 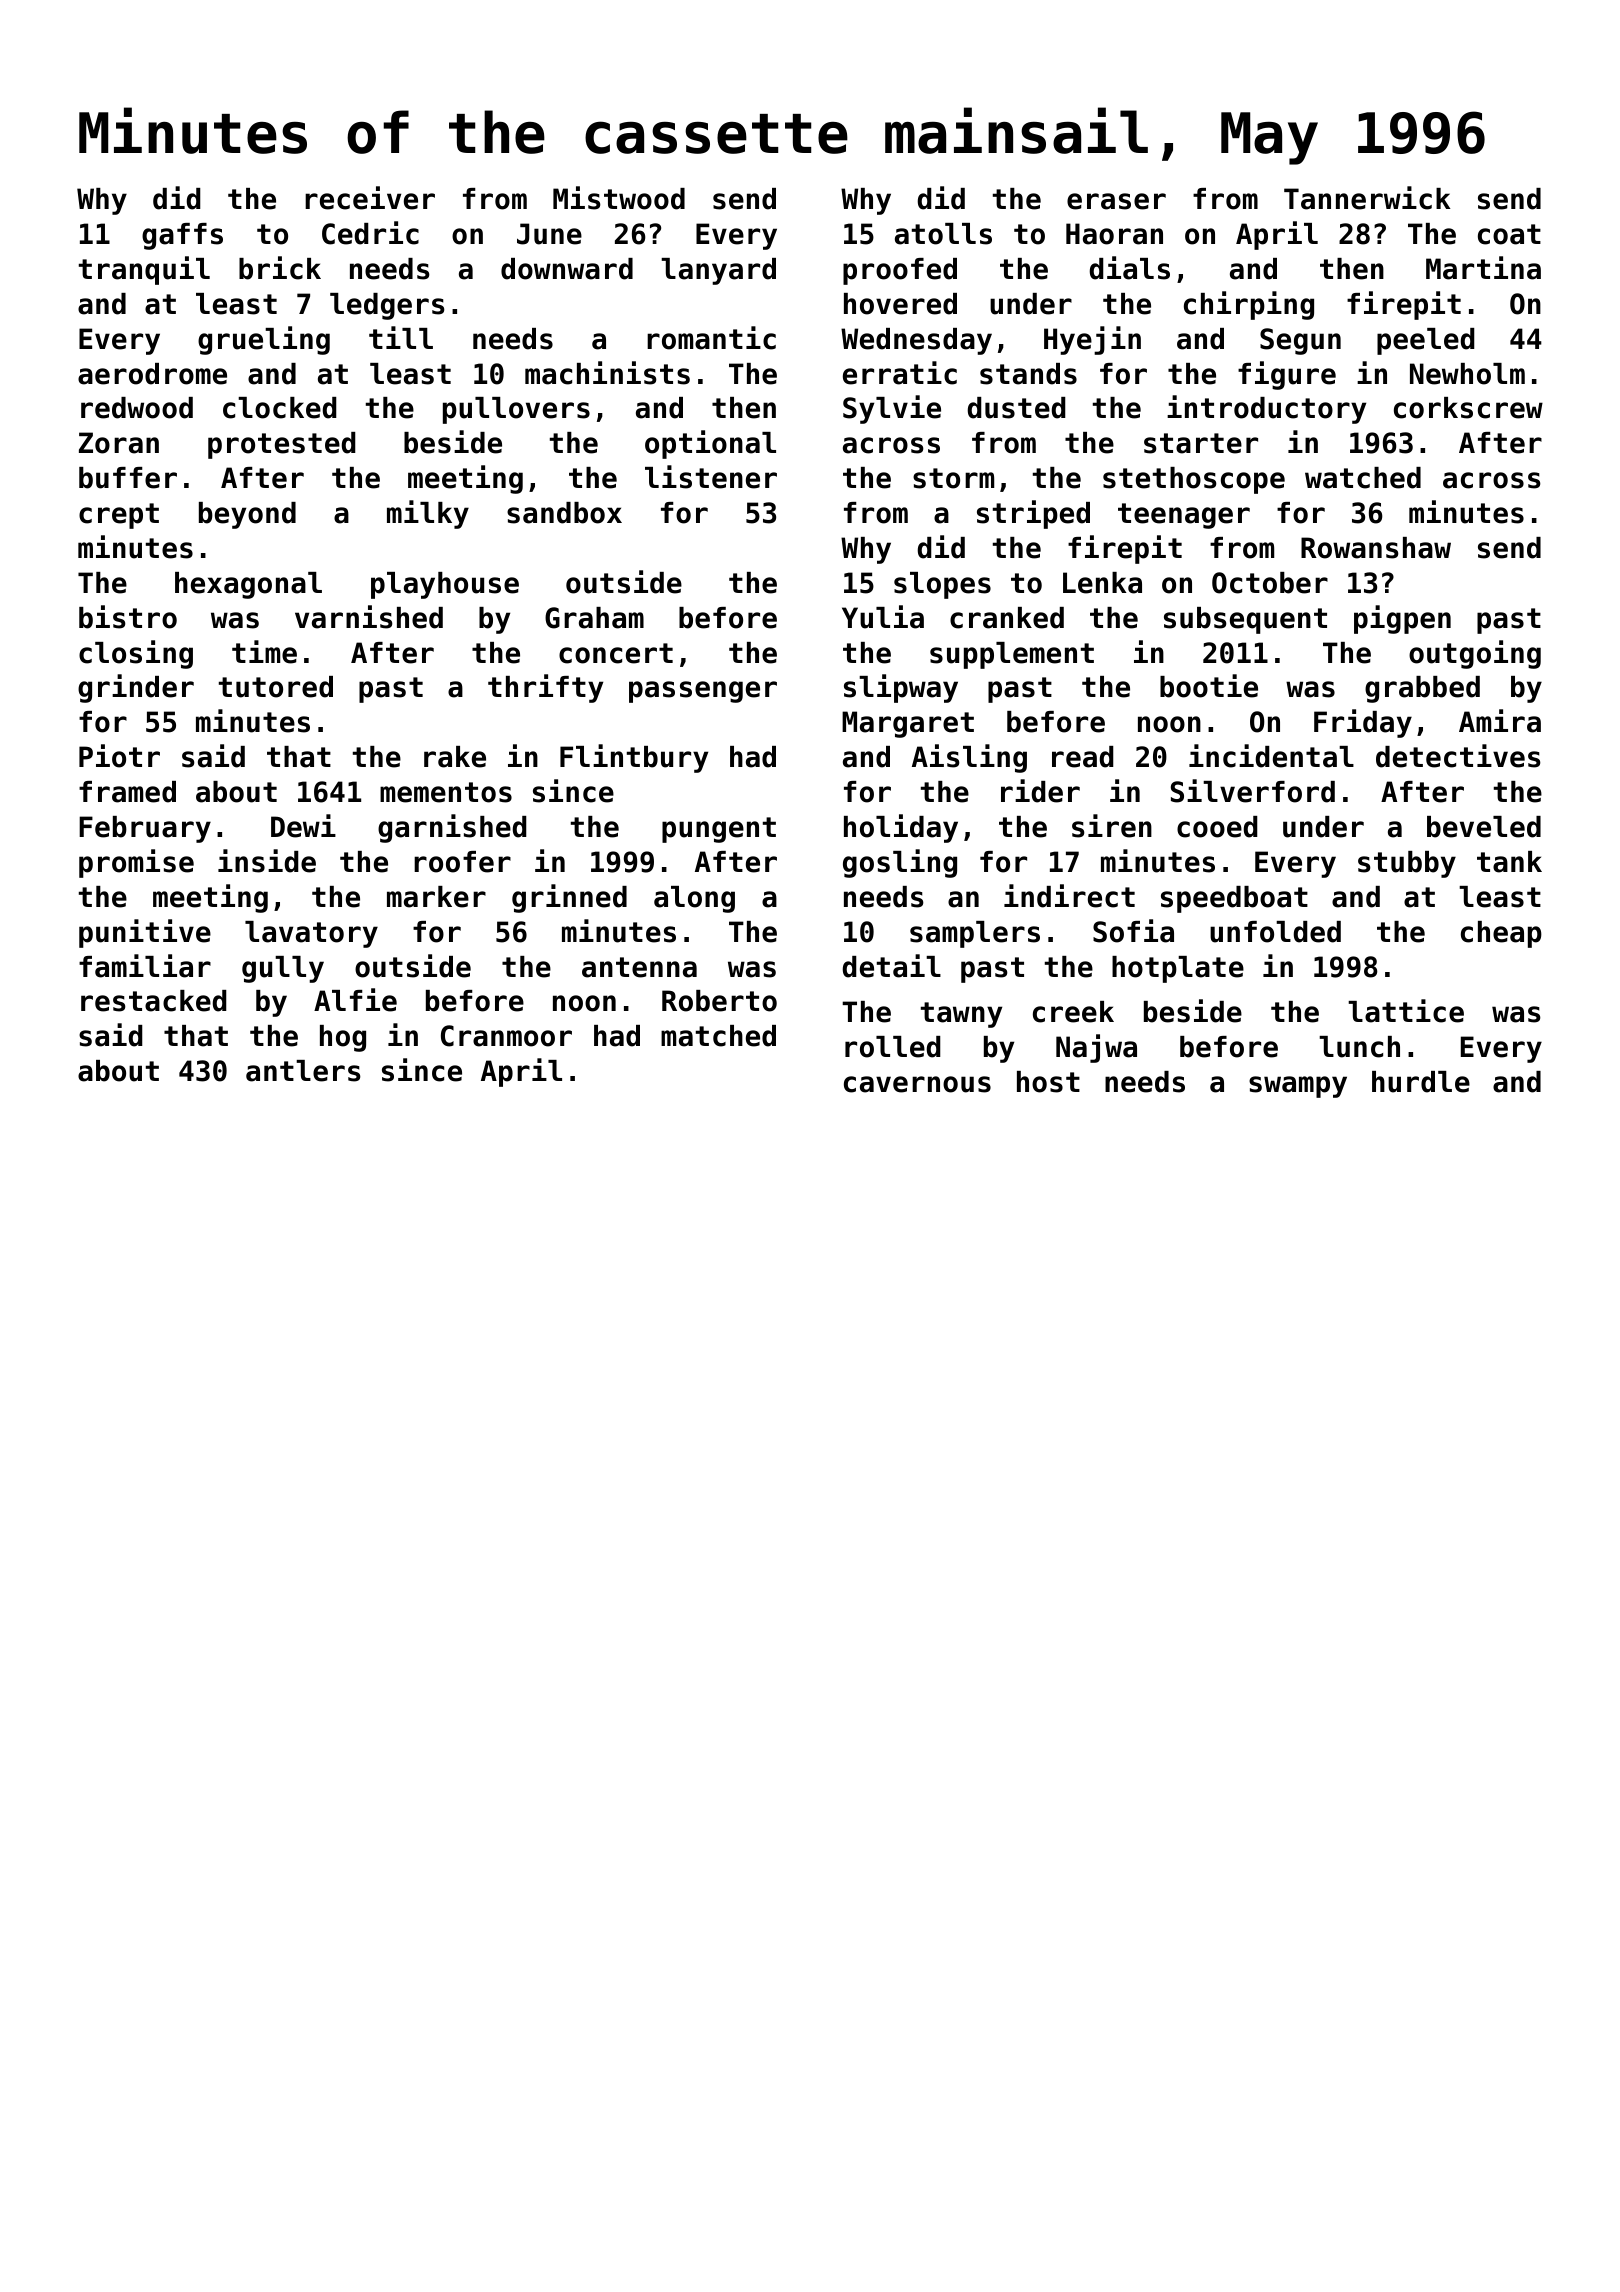 I want to click on antlers, so click(x=303, y=1071).
